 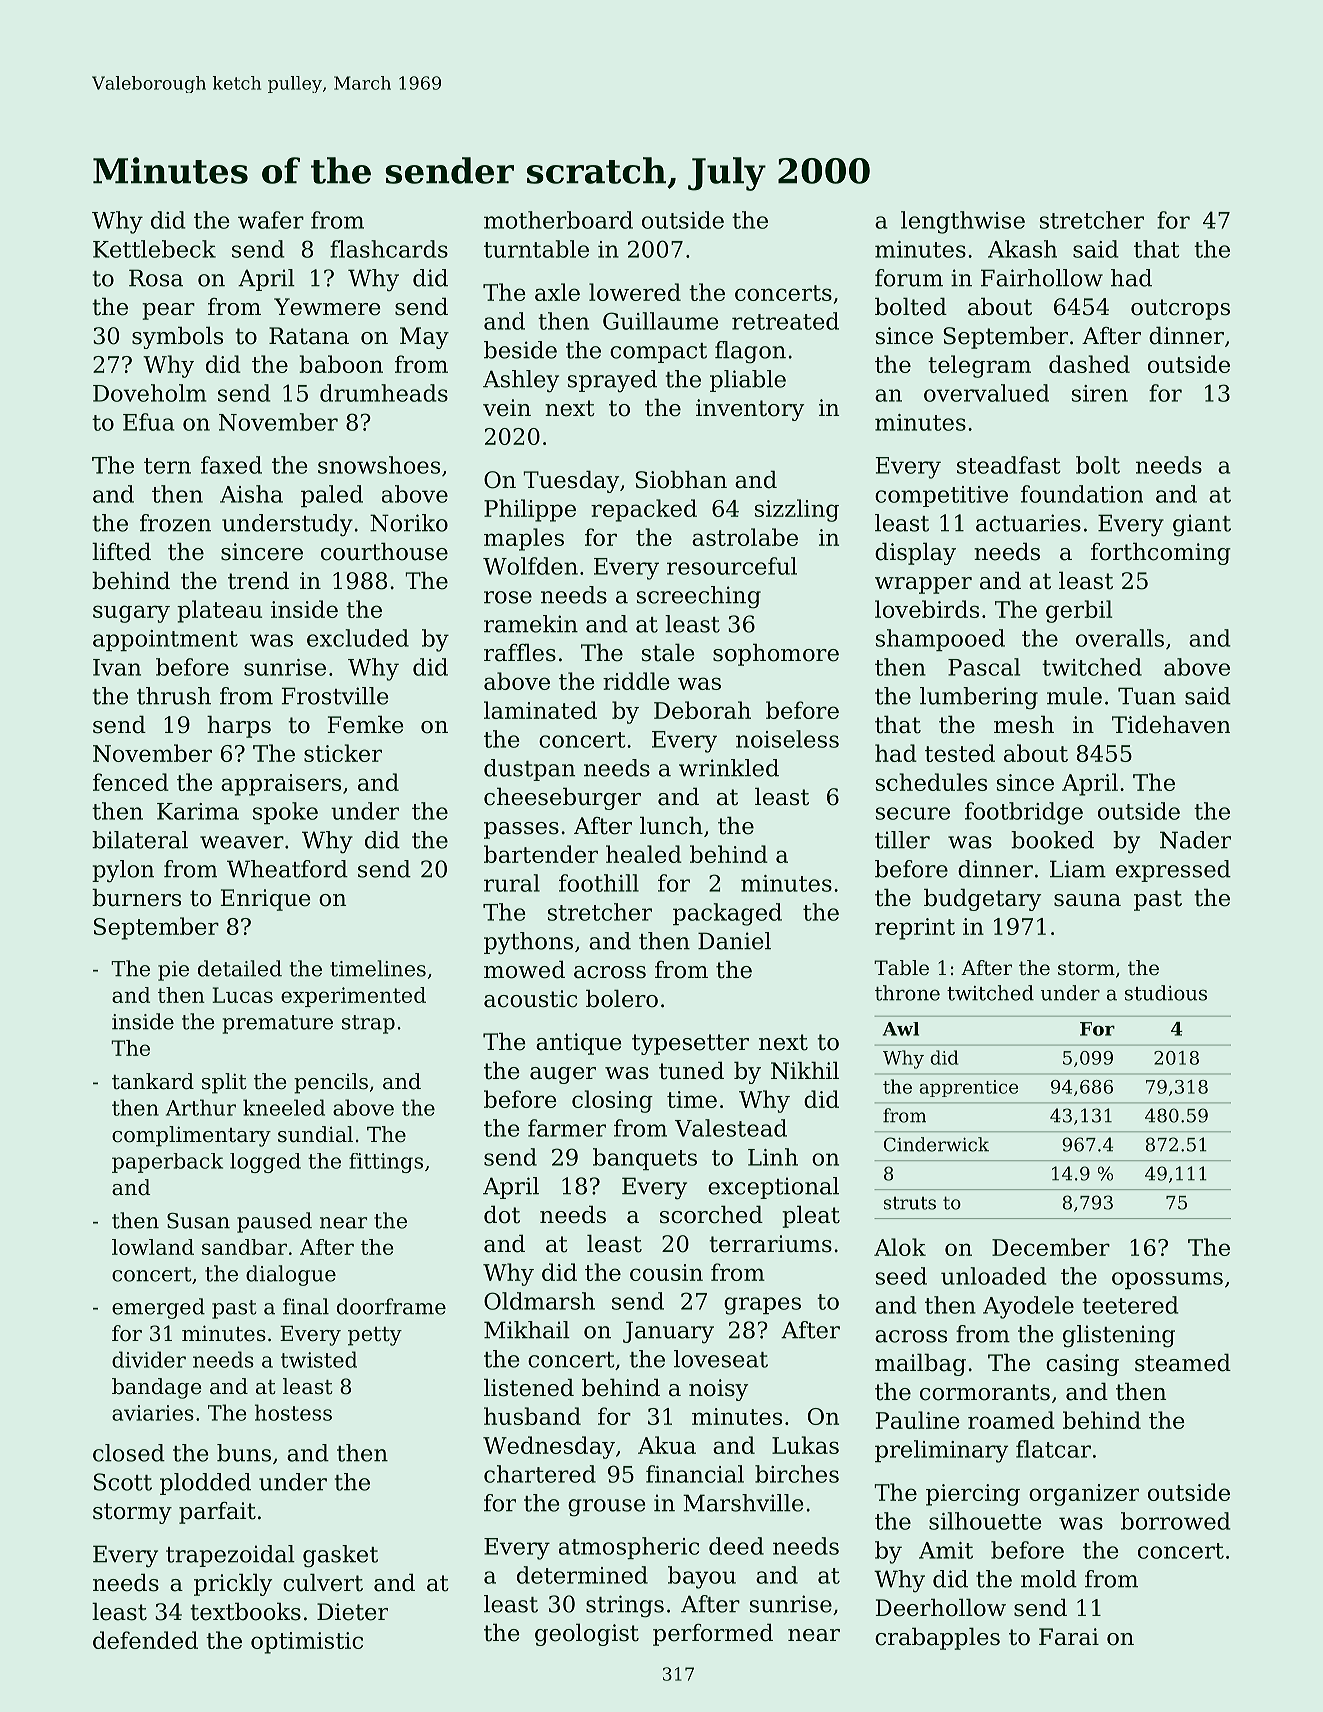 I want to click on studious, so click(x=1166, y=993).
